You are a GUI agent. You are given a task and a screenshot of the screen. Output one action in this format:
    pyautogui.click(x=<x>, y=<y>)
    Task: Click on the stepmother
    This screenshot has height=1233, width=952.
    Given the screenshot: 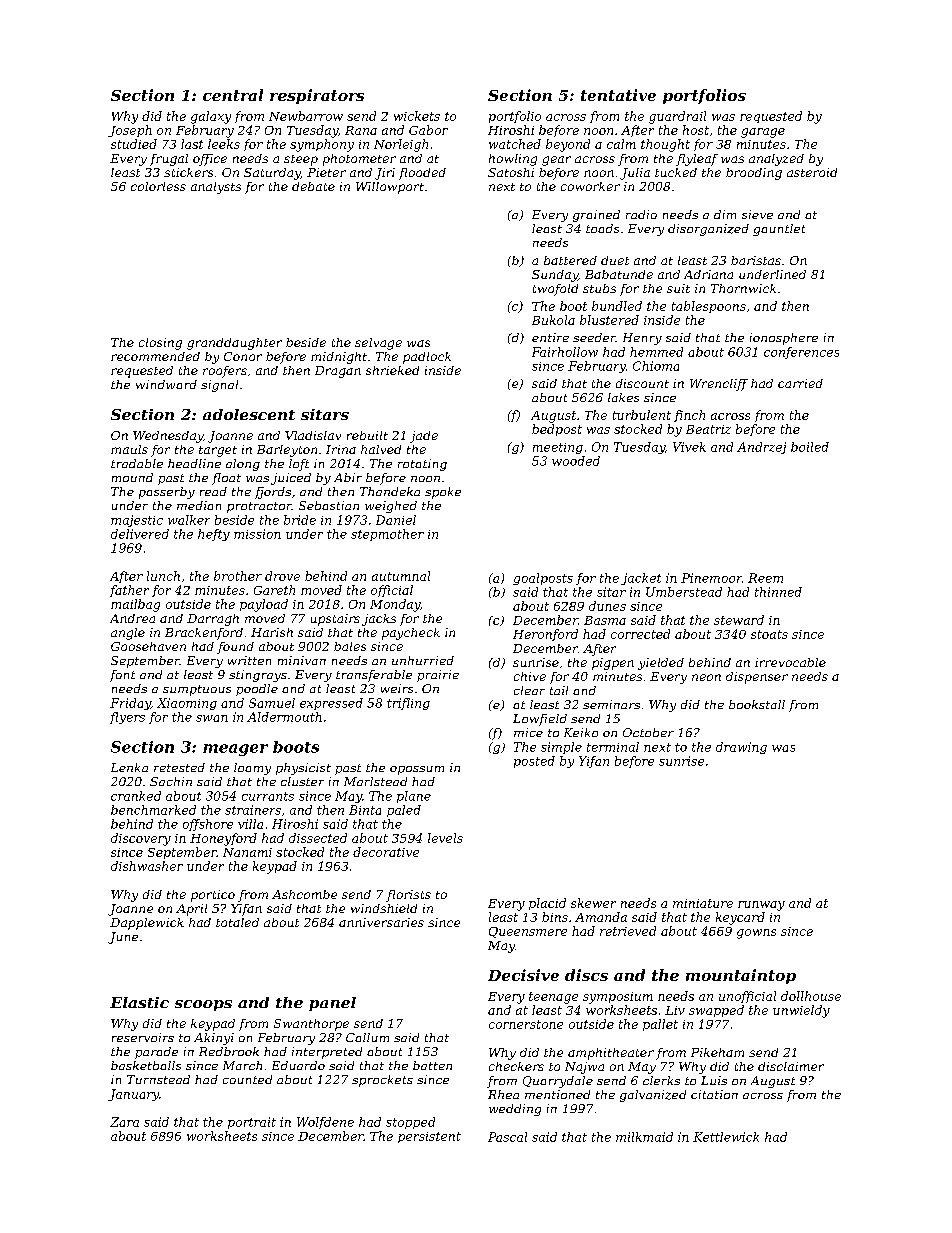 What is the action you would take?
    pyautogui.click(x=387, y=535)
